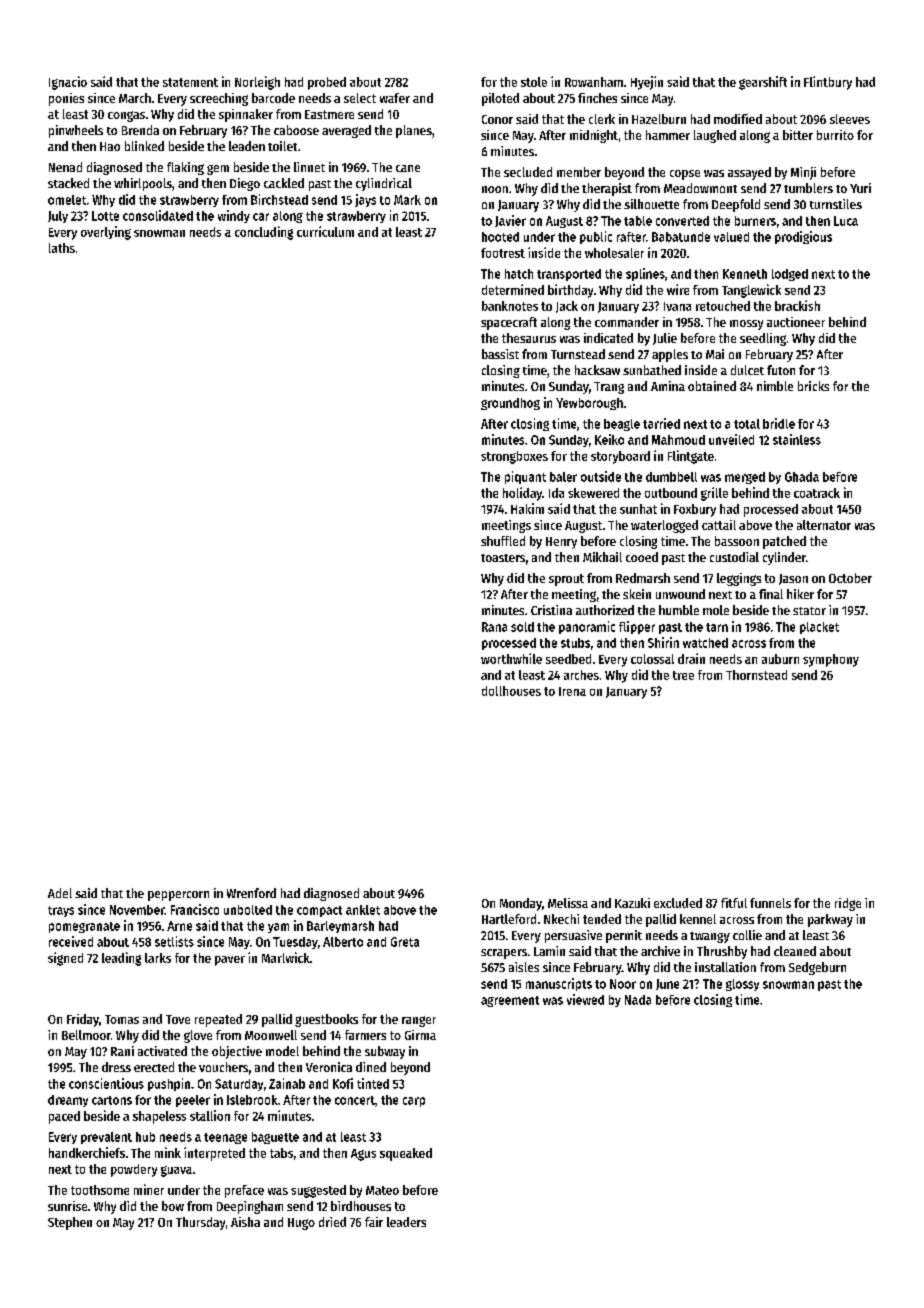  I want to click on dollhouses, so click(511, 691).
